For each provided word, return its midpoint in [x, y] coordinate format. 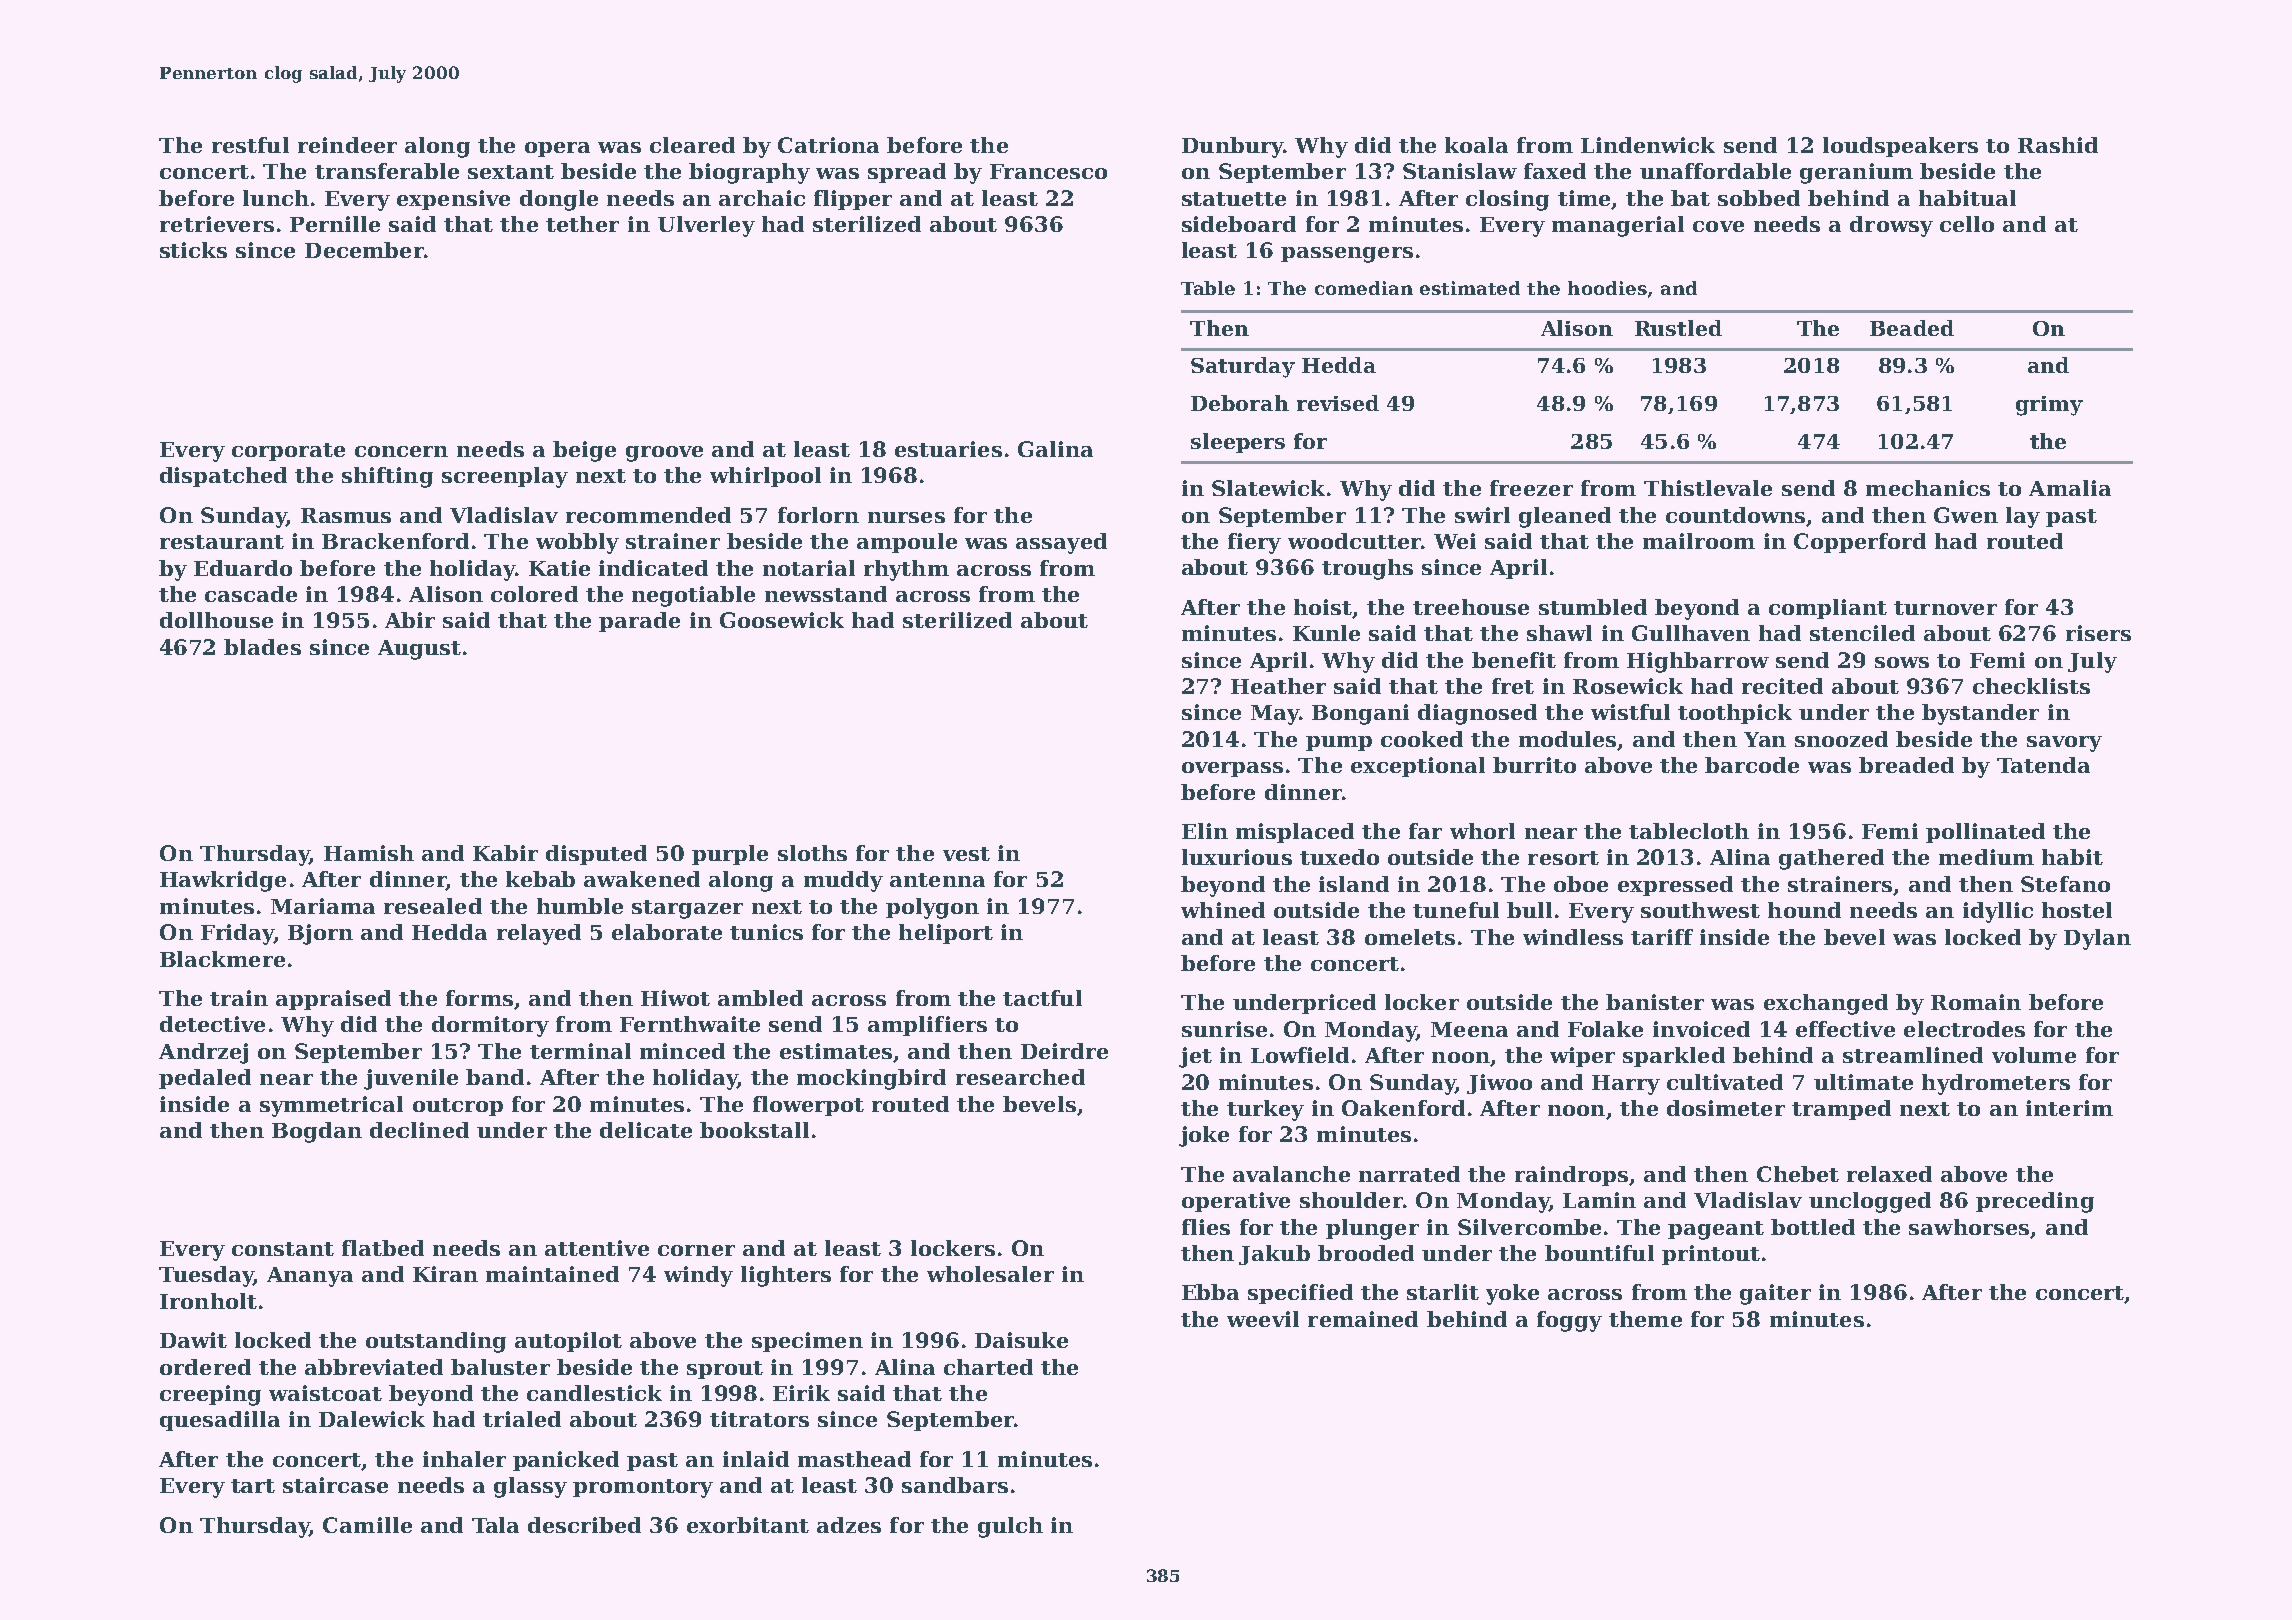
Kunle [1326, 633]
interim [2069, 1108]
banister [1655, 1002]
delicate [646, 1130]
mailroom [1699, 541]
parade [639, 622]
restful [250, 145]
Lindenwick [1648, 145]
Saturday [1243, 367]
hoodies [1607, 288]
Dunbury [1232, 147]
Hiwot [675, 998]
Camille [367, 1525]
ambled [760, 998]
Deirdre [1064, 1051]
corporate [288, 452]
